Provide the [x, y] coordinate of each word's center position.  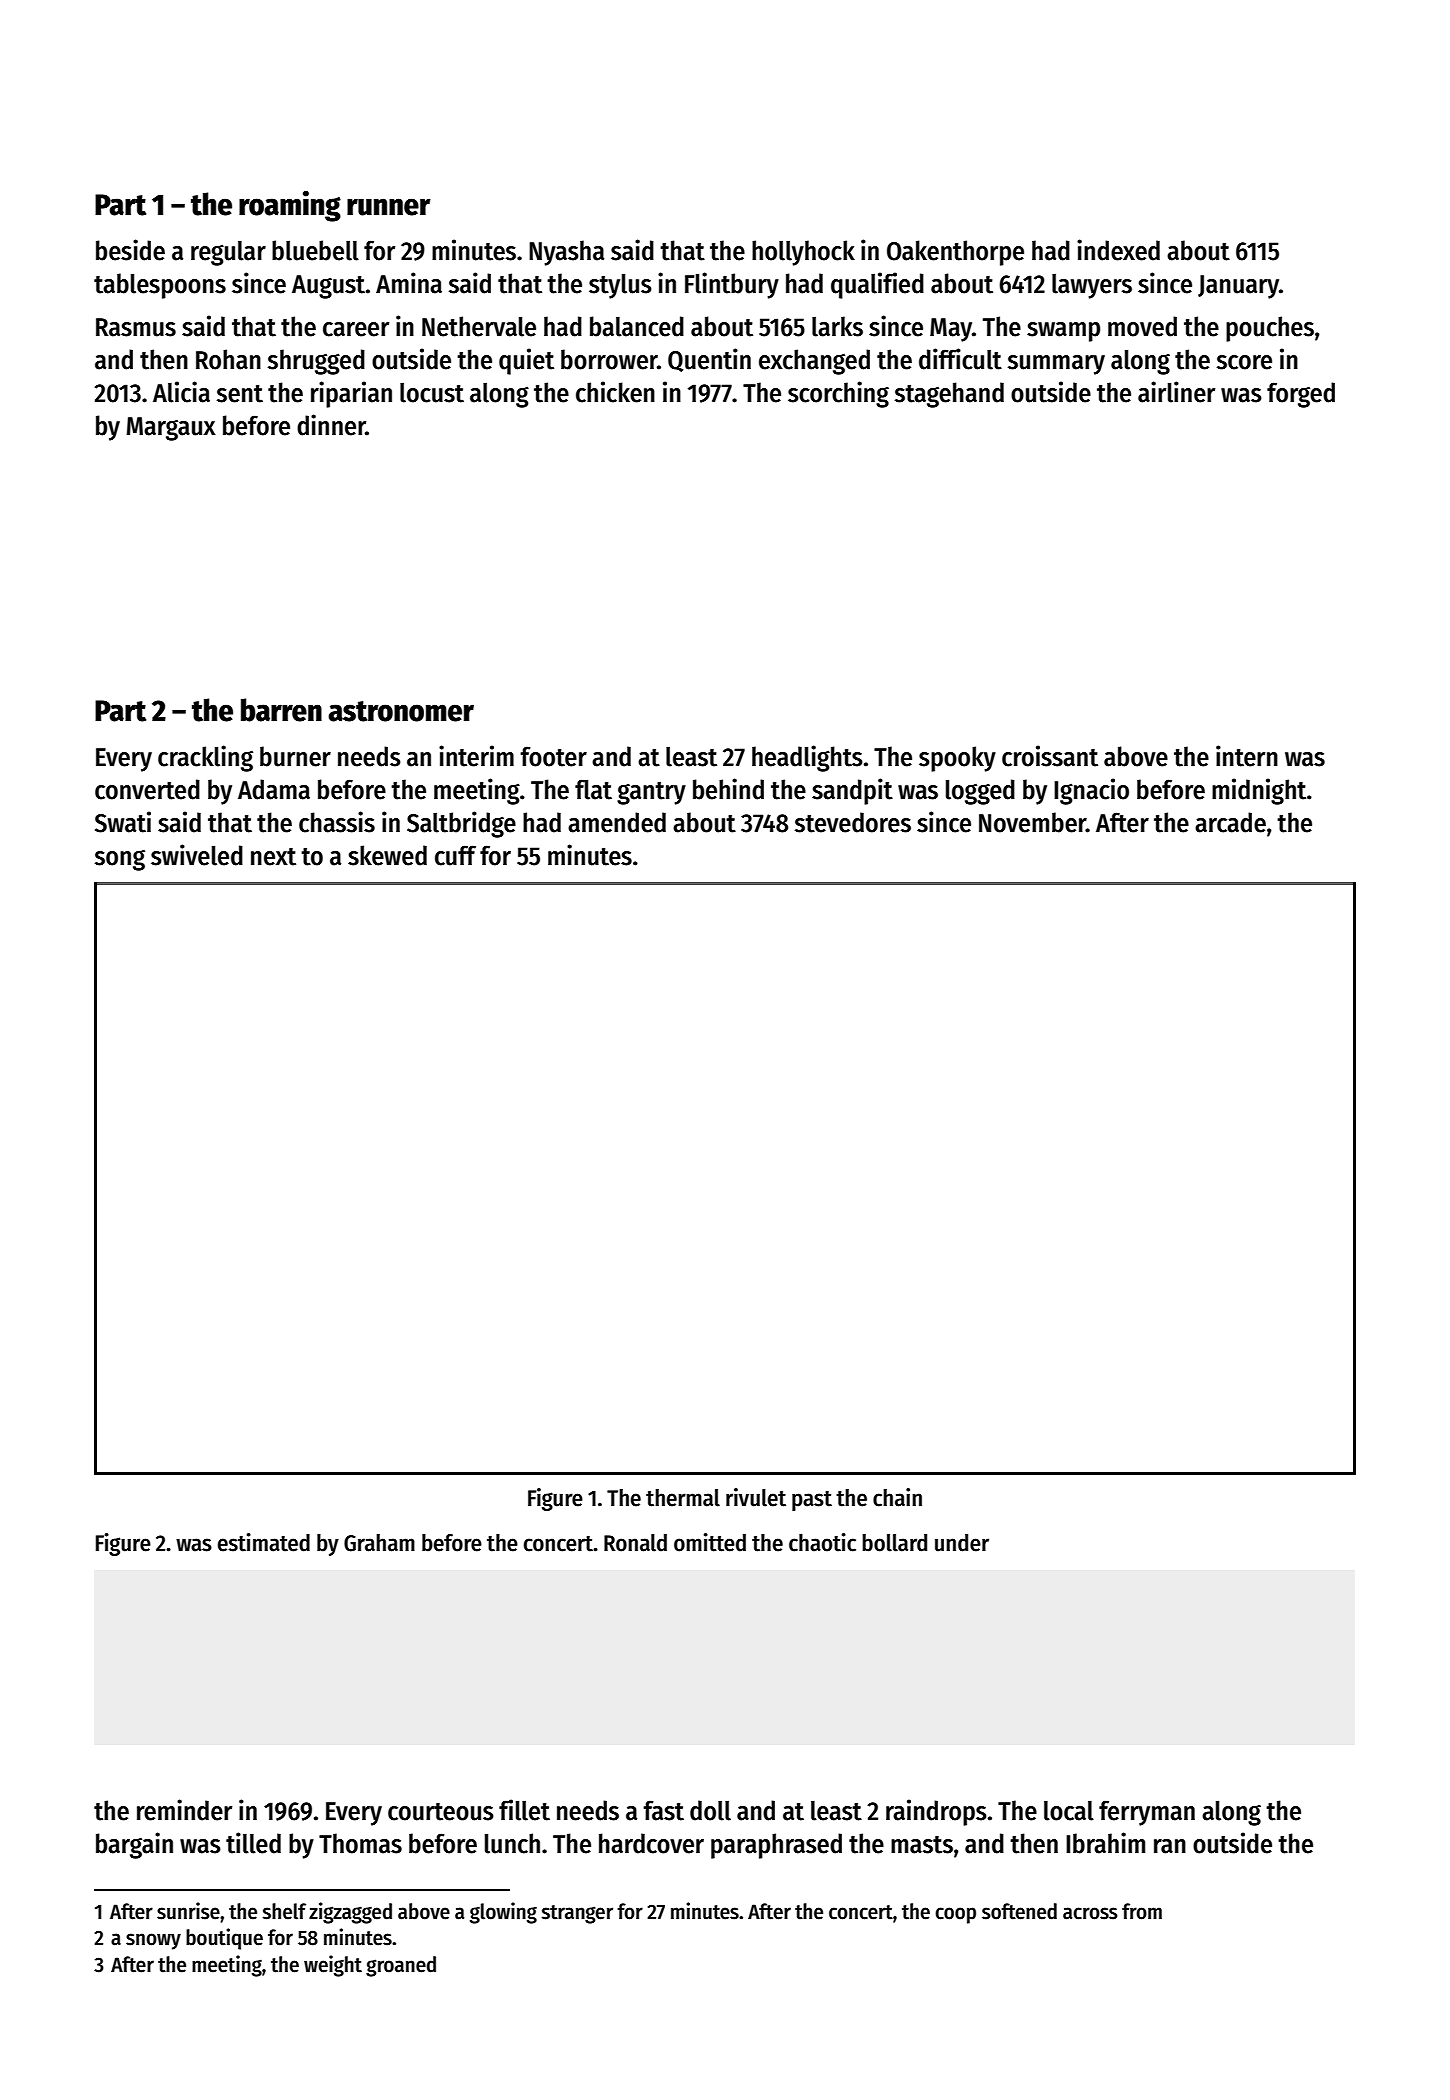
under [962, 1543]
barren [281, 710]
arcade [1230, 822]
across [1090, 1913]
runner [389, 207]
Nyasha [566, 253]
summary [1056, 365]
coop [955, 1915]
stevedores [853, 822]
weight [333, 1966]
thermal [683, 1498]
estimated [264, 1542]
